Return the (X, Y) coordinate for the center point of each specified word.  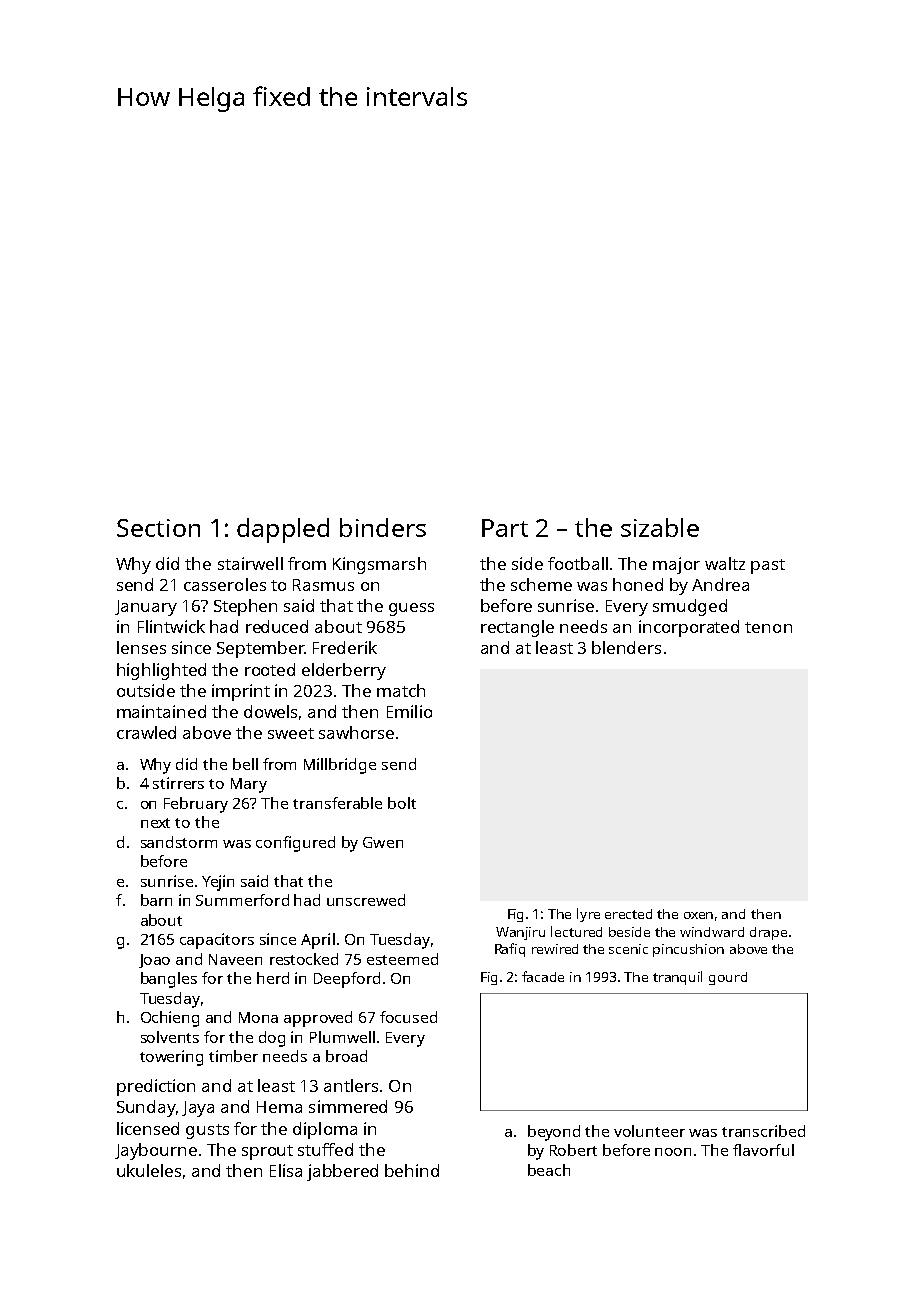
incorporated (689, 628)
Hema (279, 1107)
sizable (660, 527)
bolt (402, 803)
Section (158, 528)
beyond (554, 1133)
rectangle (517, 628)
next (155, 823)
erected (628, 914)
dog (272, 1039)
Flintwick (171, 626)
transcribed (763, 1131)
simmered (348, 1106)
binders (383, 527)
